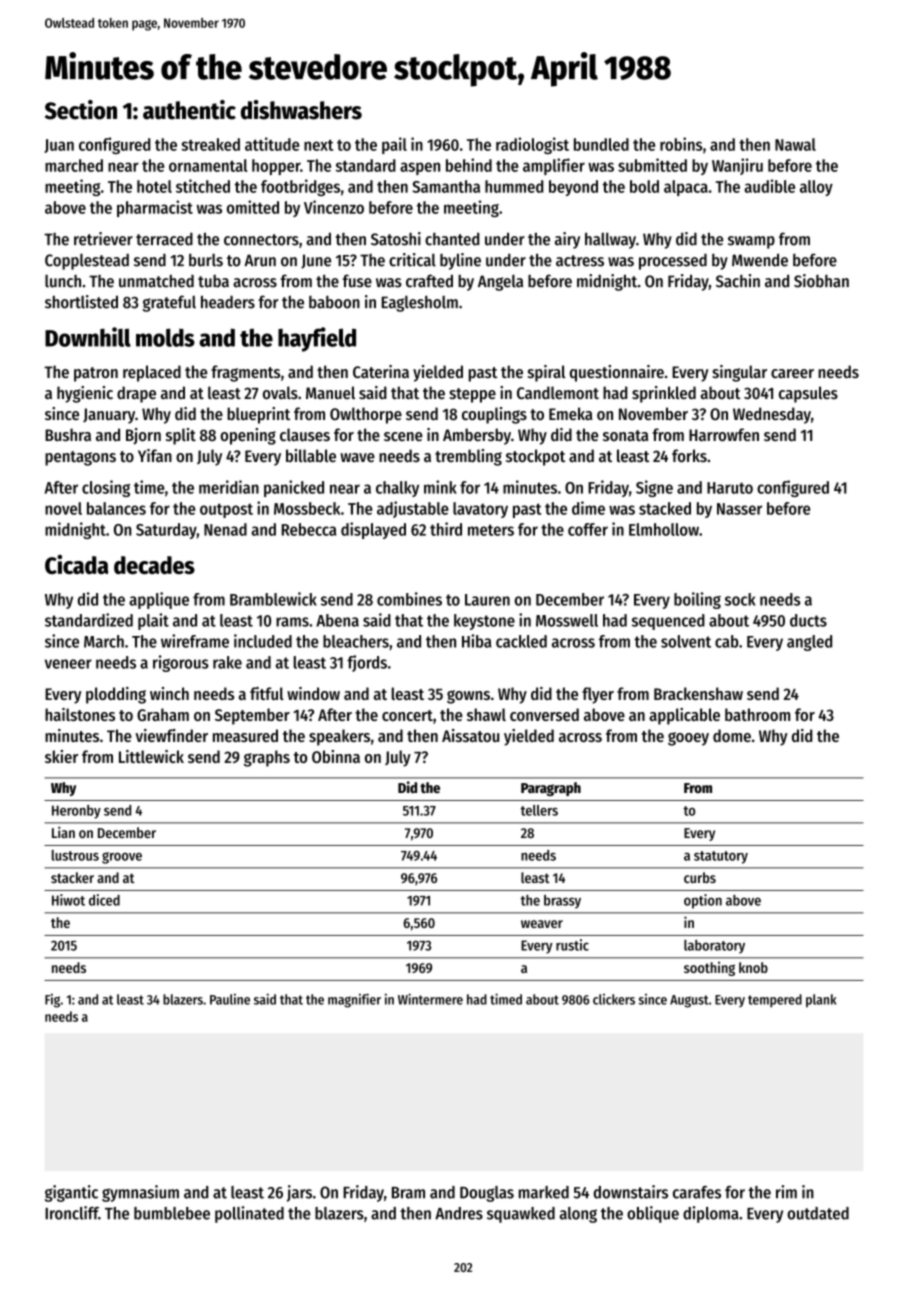  I want to click on bumblebee, so click(172, 1213).
